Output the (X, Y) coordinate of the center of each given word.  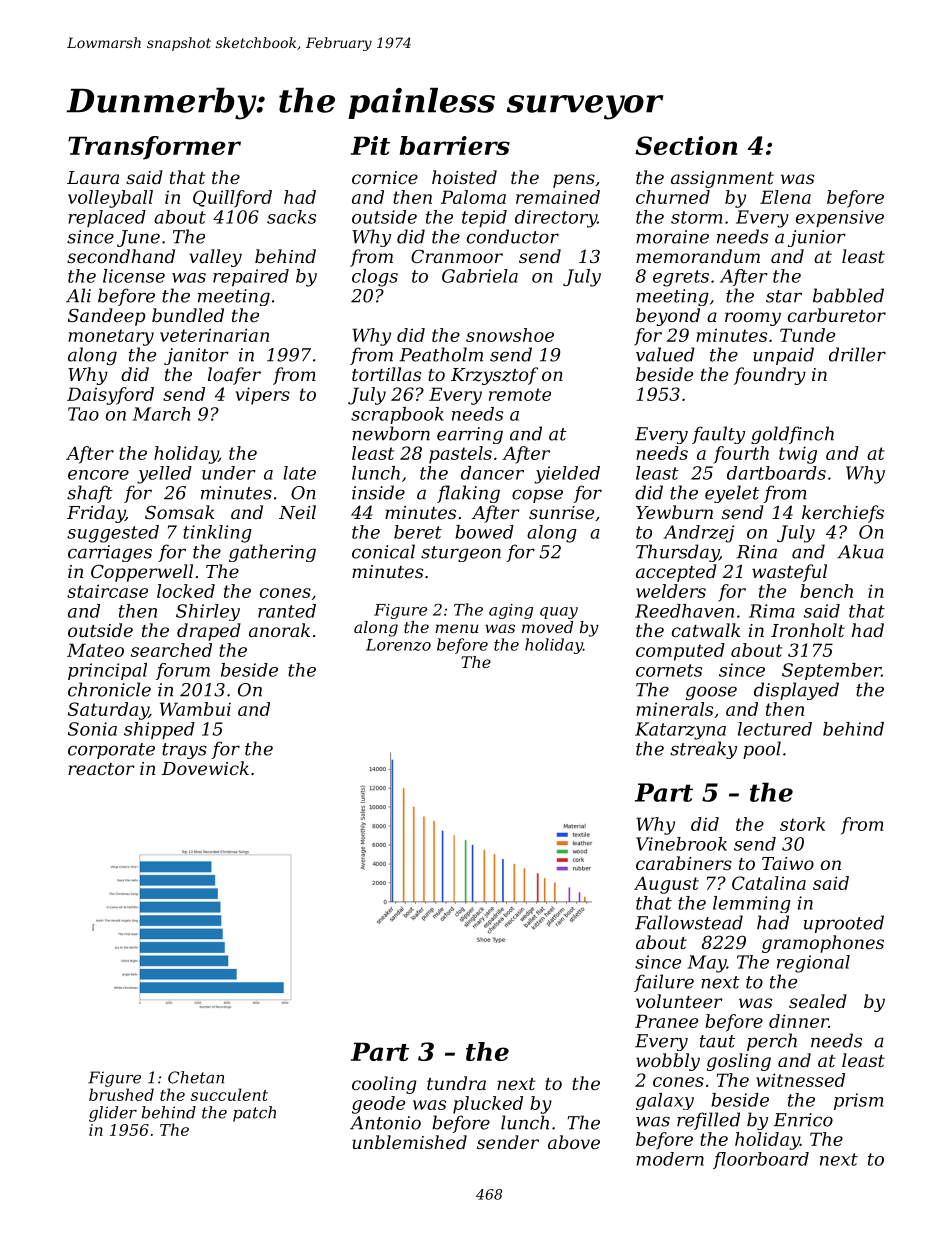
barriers (455, 145)
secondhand (121, 256)
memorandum (698, 256)
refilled (708, 1121)
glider (113, 1114)
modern (670, 1159)
